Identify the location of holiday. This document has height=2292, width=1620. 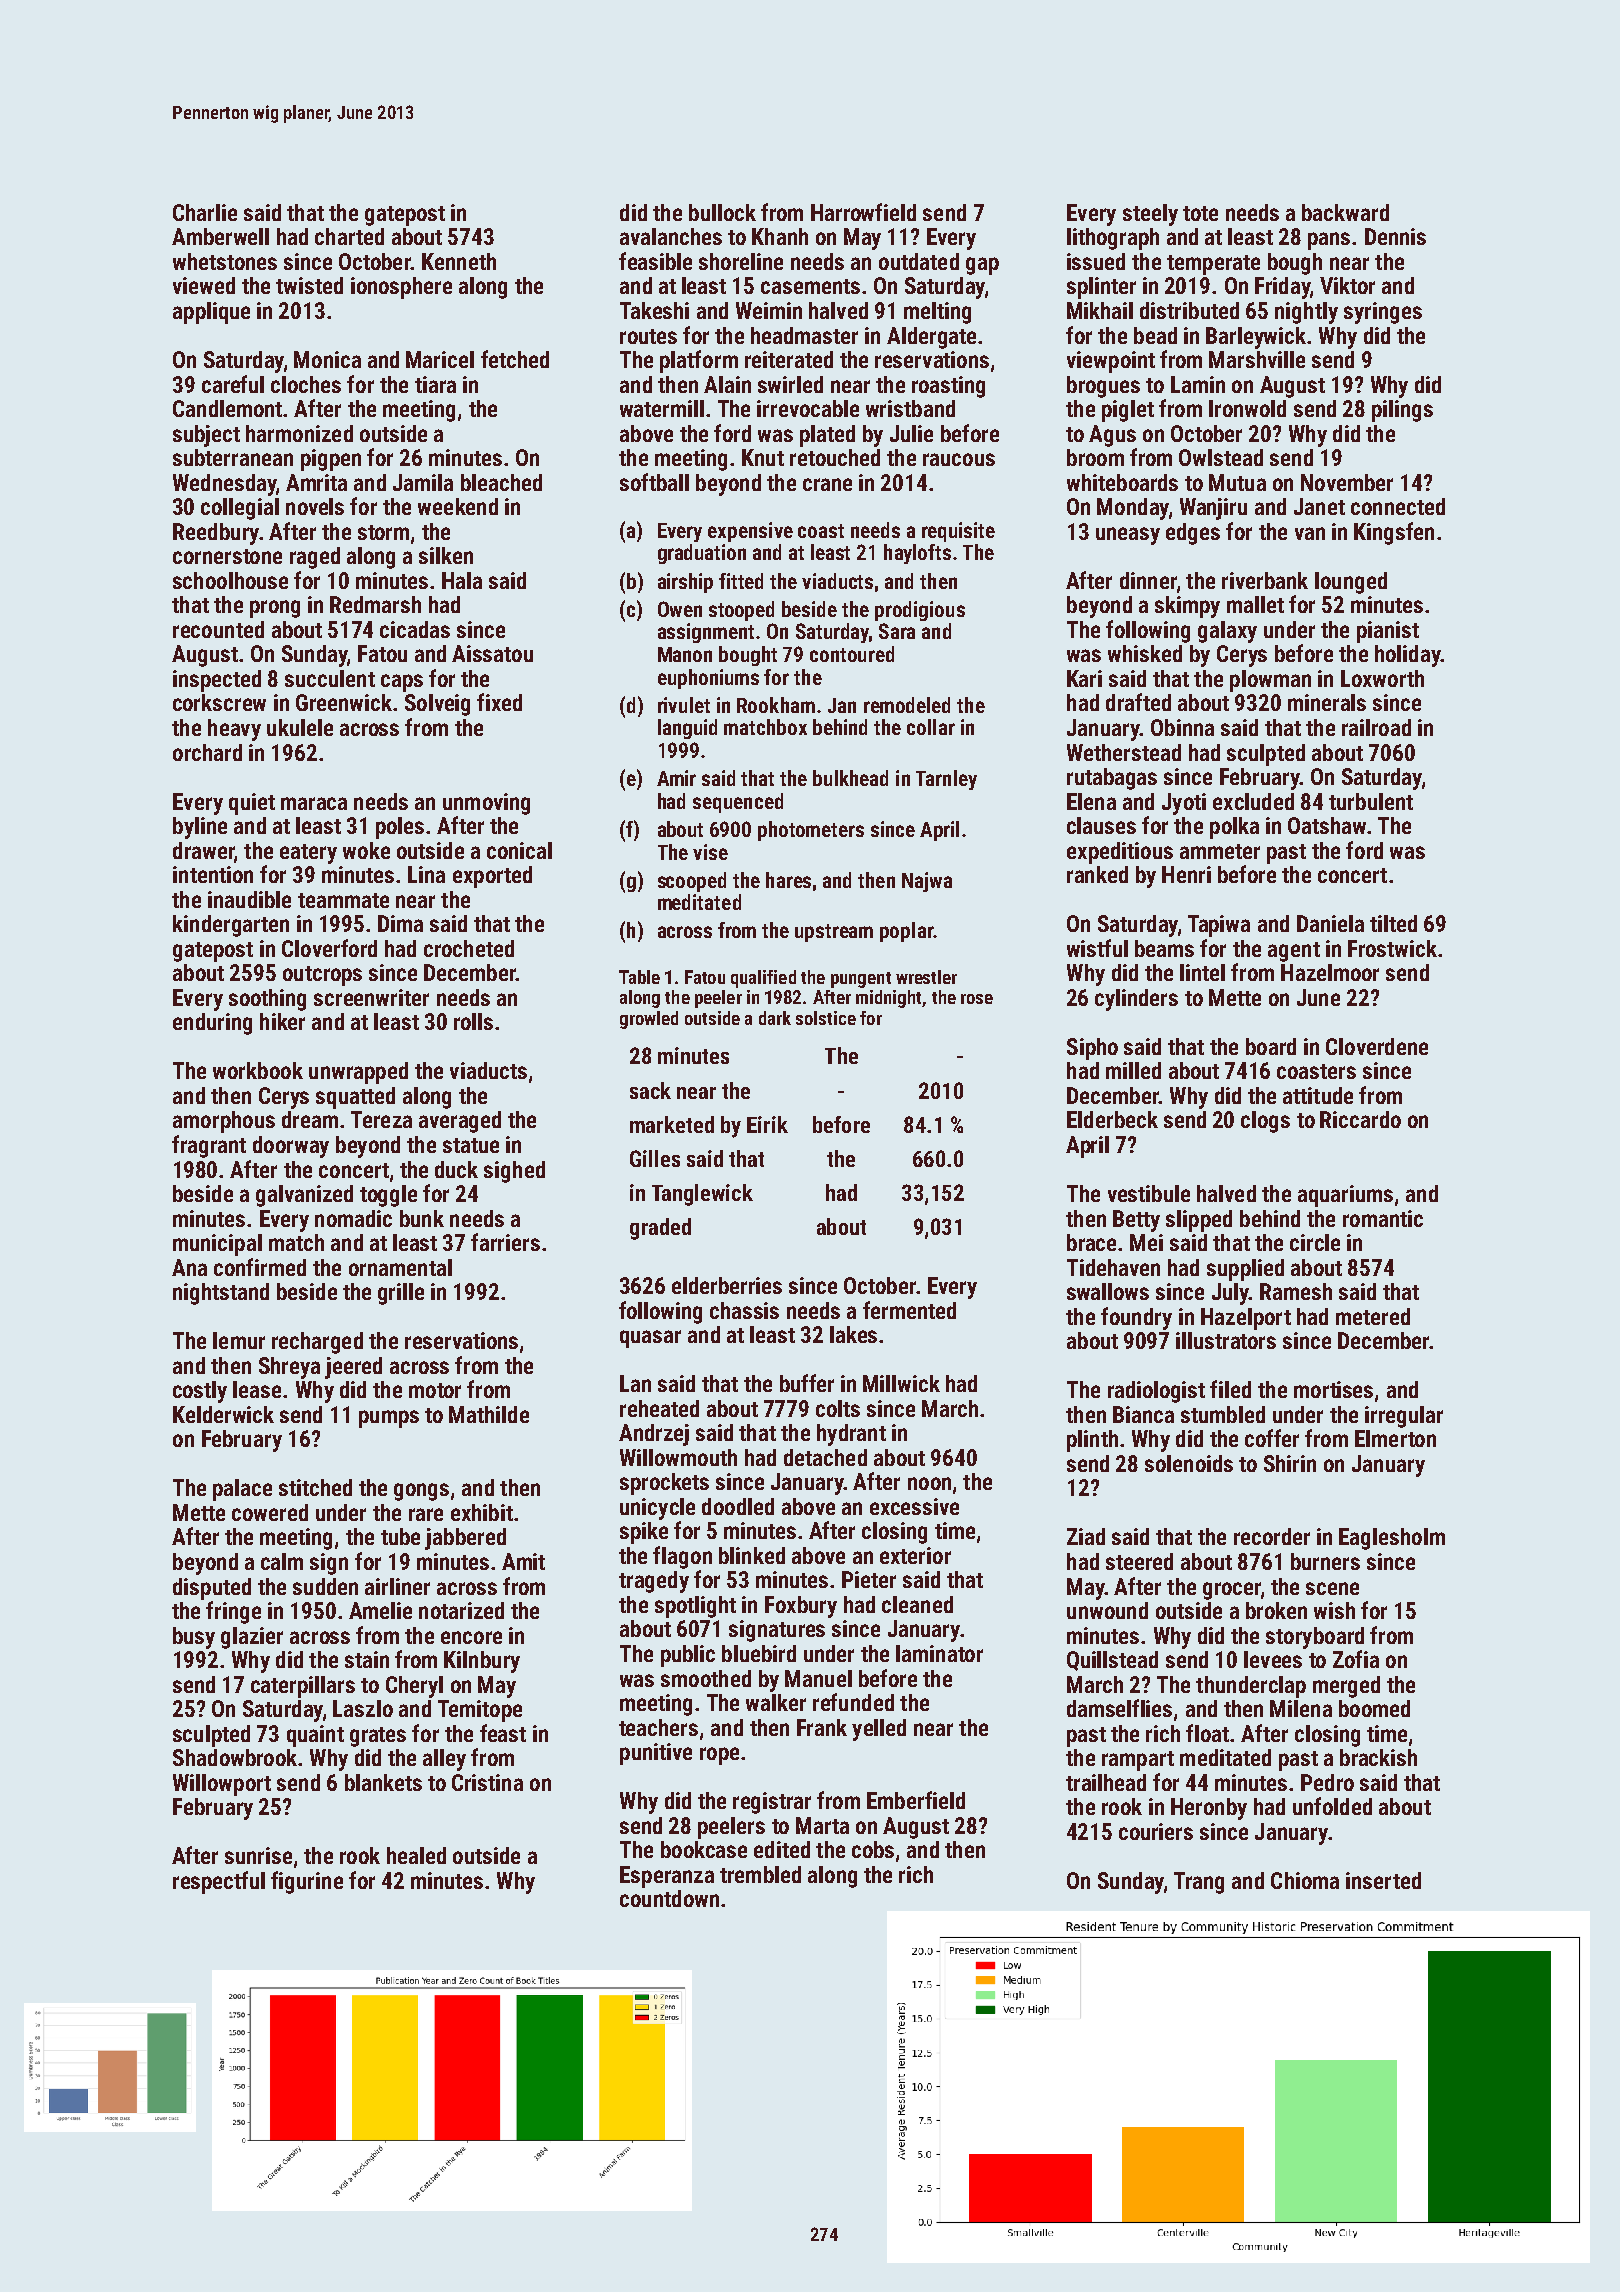
(1408, 656).
